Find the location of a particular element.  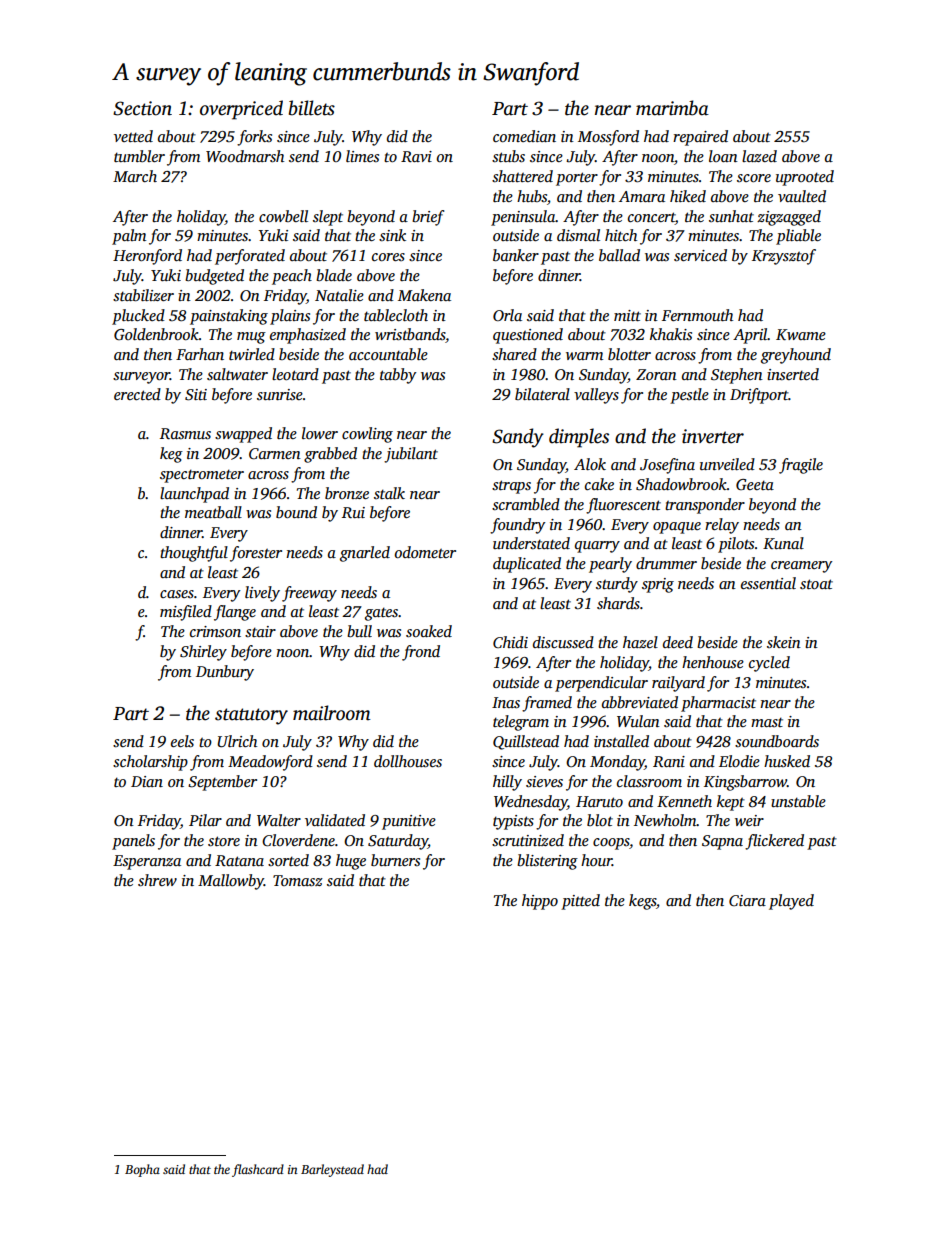

Krzysztof is located at coordinates (784, 257).
